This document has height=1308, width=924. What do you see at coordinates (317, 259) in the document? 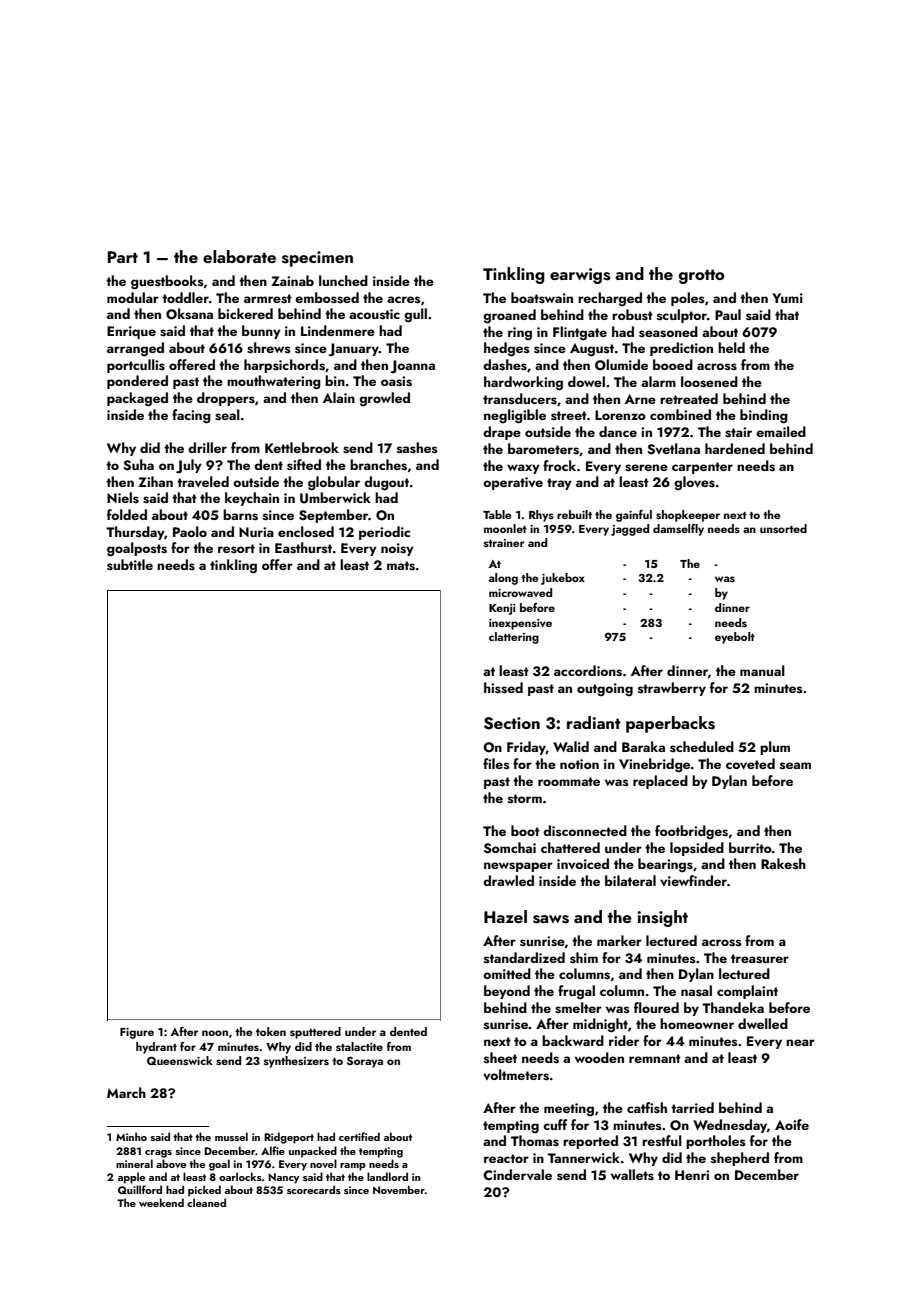
I see `specimen` at bounding box center [317, 259].
